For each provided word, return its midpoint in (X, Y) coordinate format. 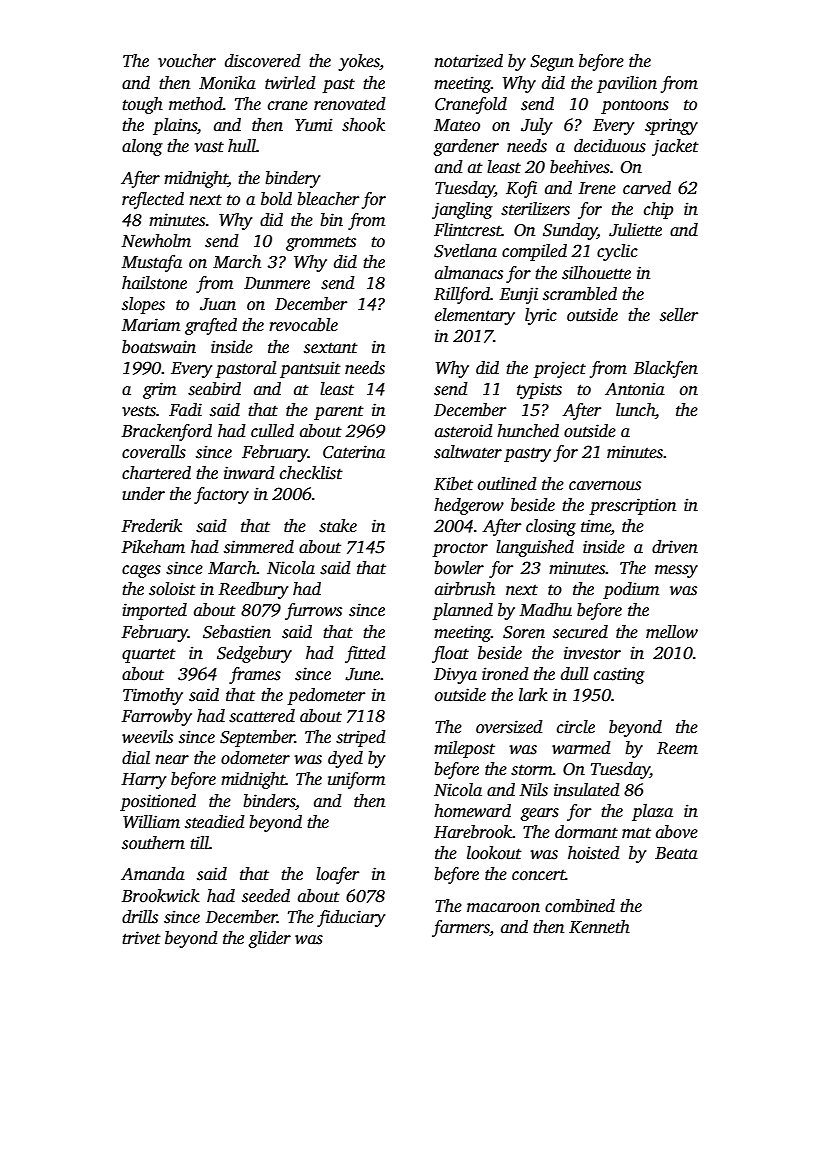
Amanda (153, 874)
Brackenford (167, 432)
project (559, 369)
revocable (303, 325)
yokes (359, 62)
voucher (187, 61)
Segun (552, 63)
